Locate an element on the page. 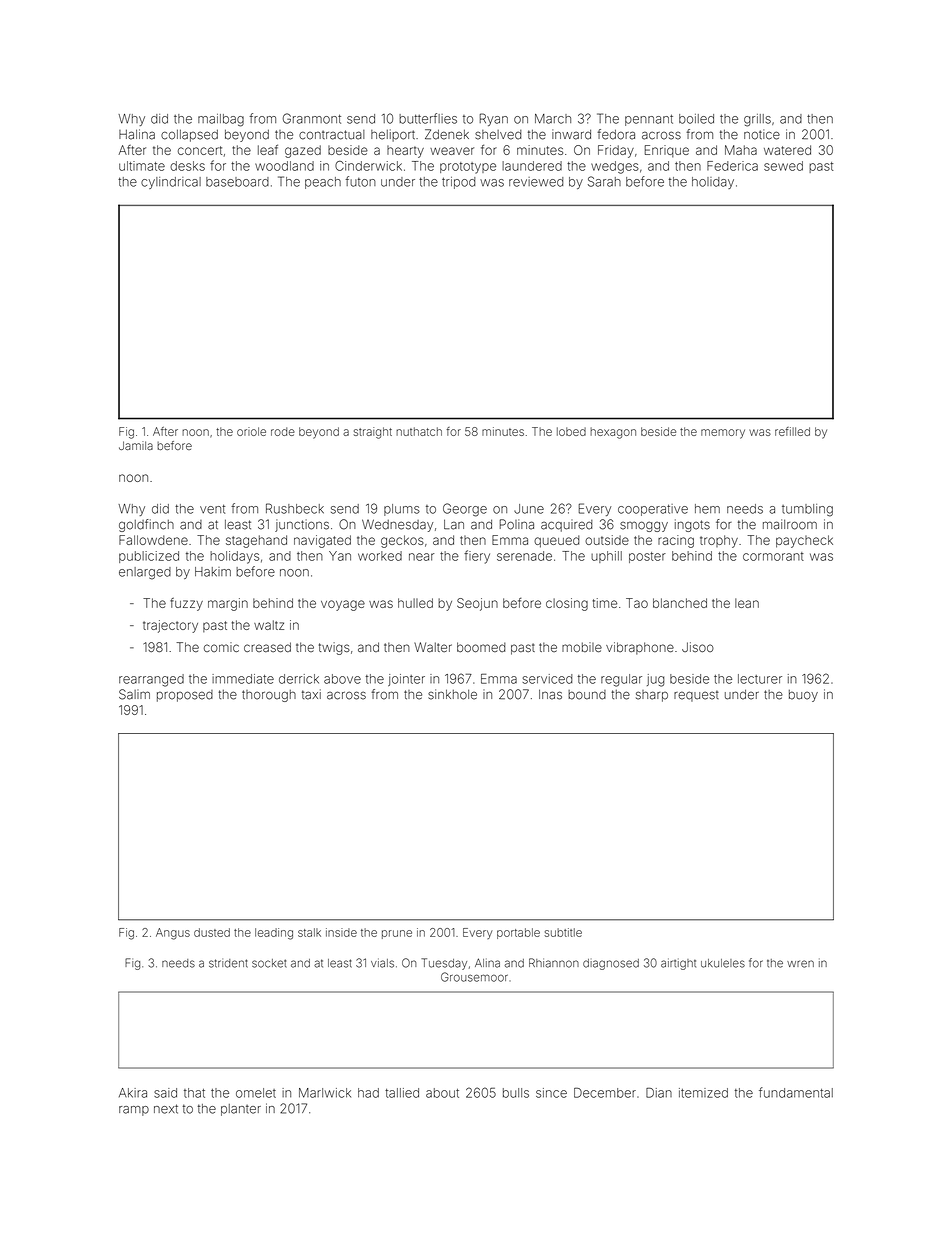 The width and height of the image is (952, 1233). Seojun is located at coordinates (477, 604).
